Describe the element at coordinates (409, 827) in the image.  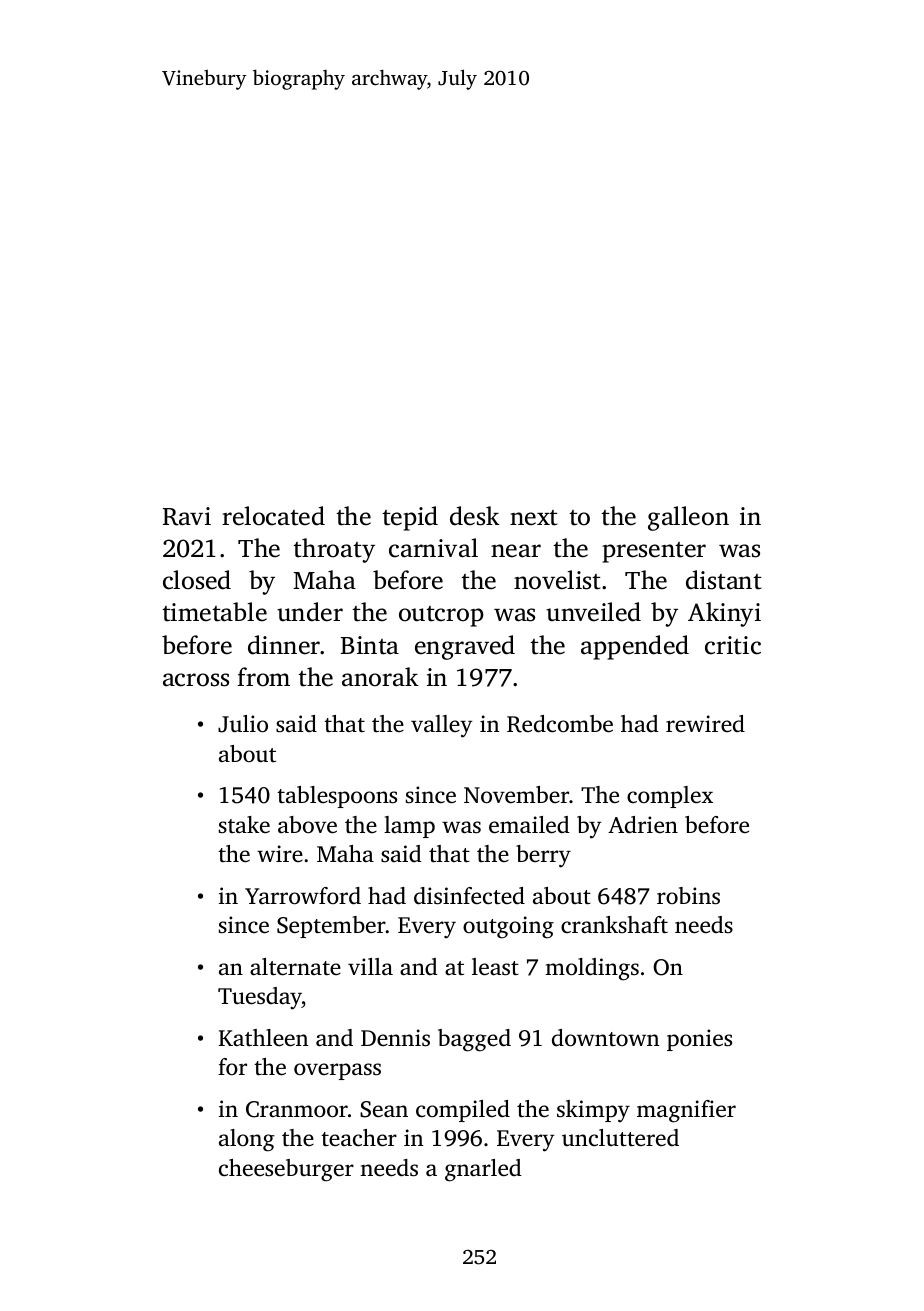
I see `lamp` at that location.
